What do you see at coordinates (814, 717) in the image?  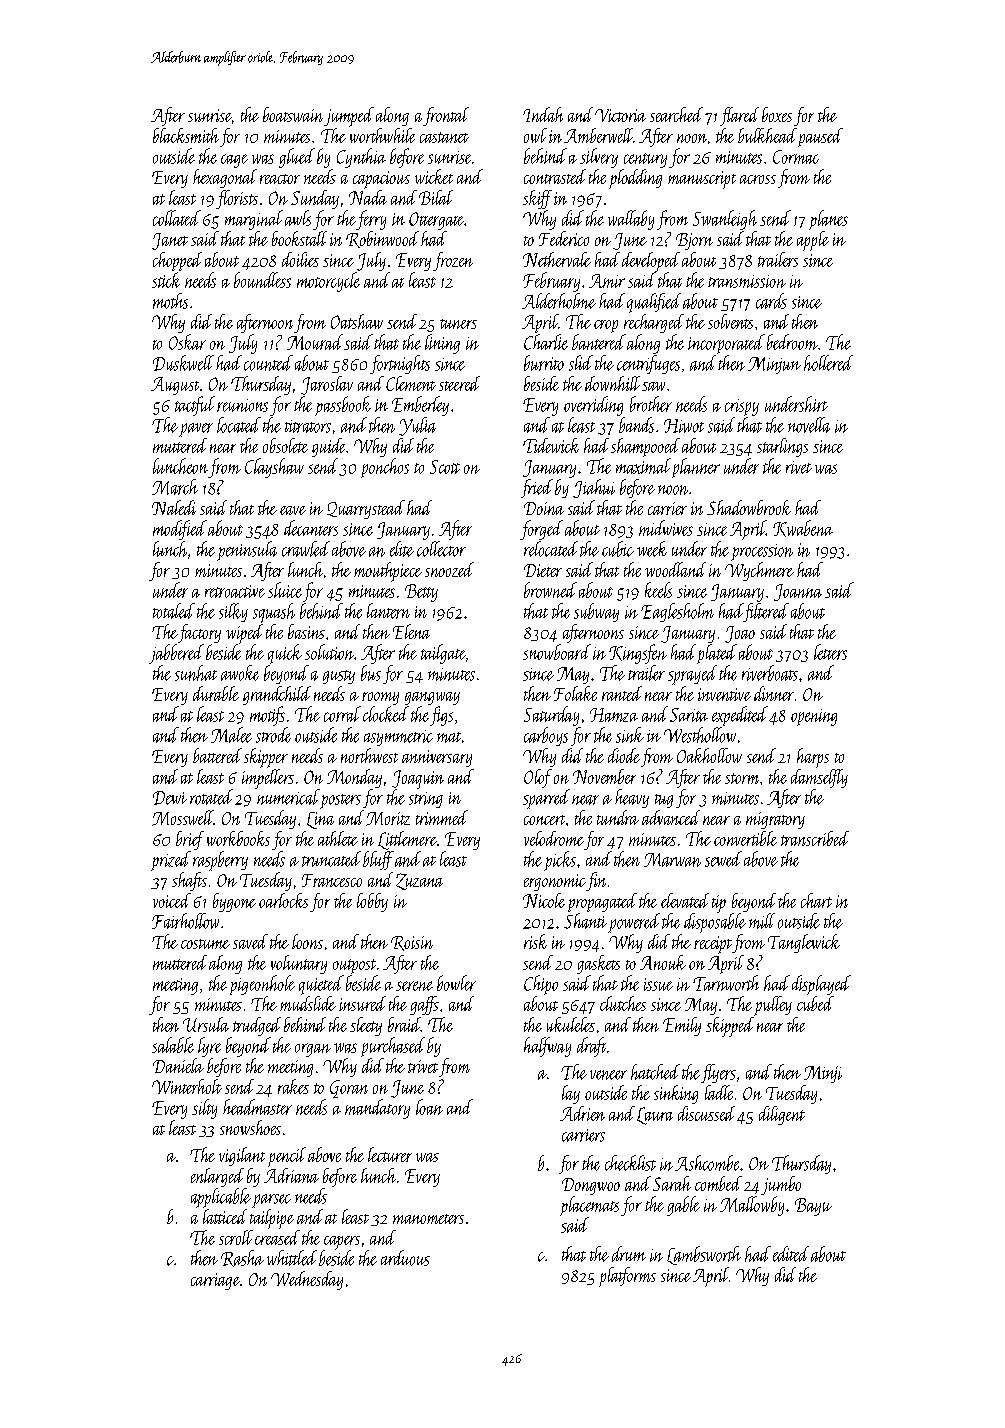 I see `opening` at bounding box center [814, 717].
